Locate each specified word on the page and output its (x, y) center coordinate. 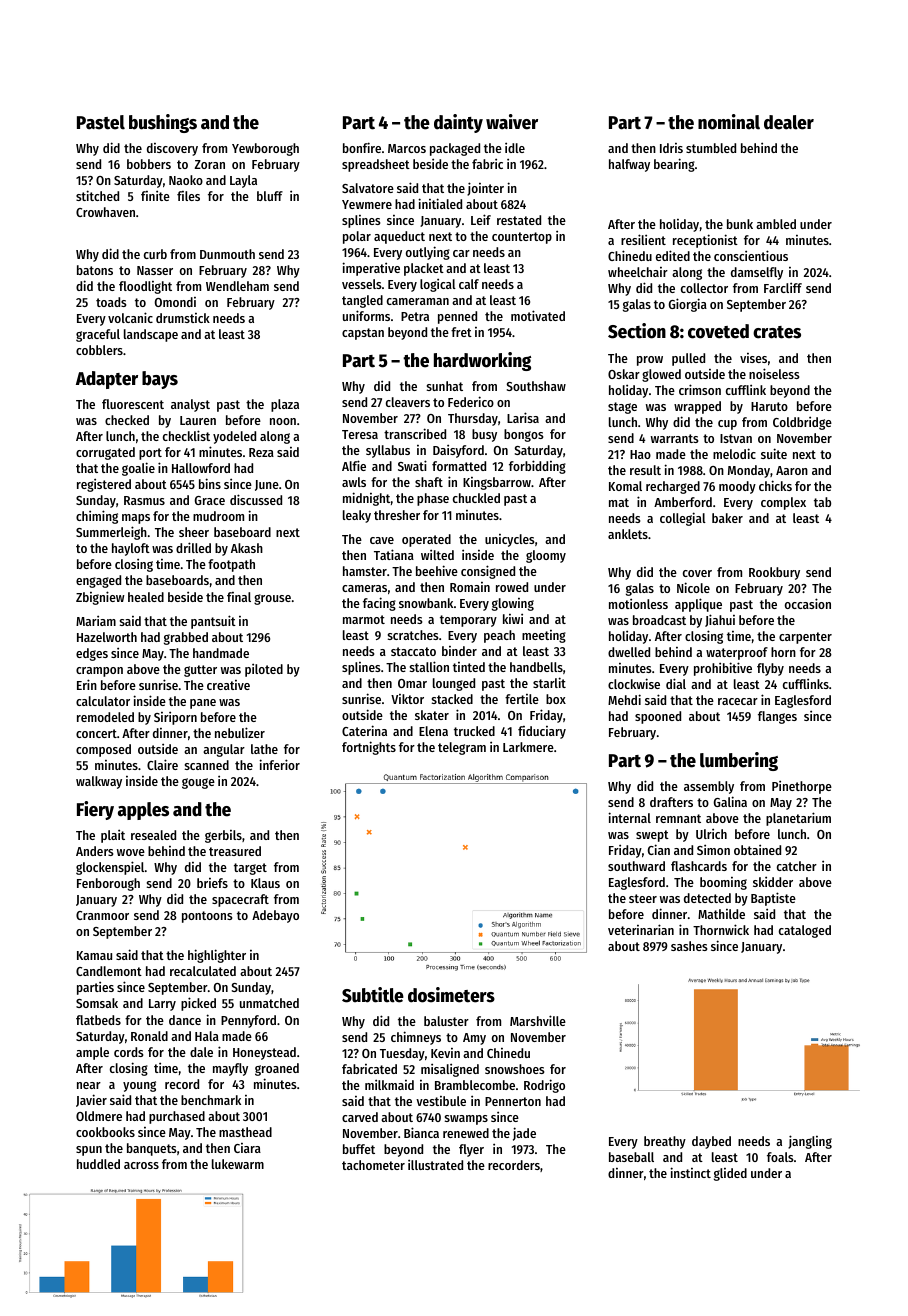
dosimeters (451, 995)
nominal (729, 122)
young (139, 1086)
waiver (512, 122)
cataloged (805, 931)
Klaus (265, 883)
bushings (163, 123)
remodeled (105, 717)
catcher (797, 866)
